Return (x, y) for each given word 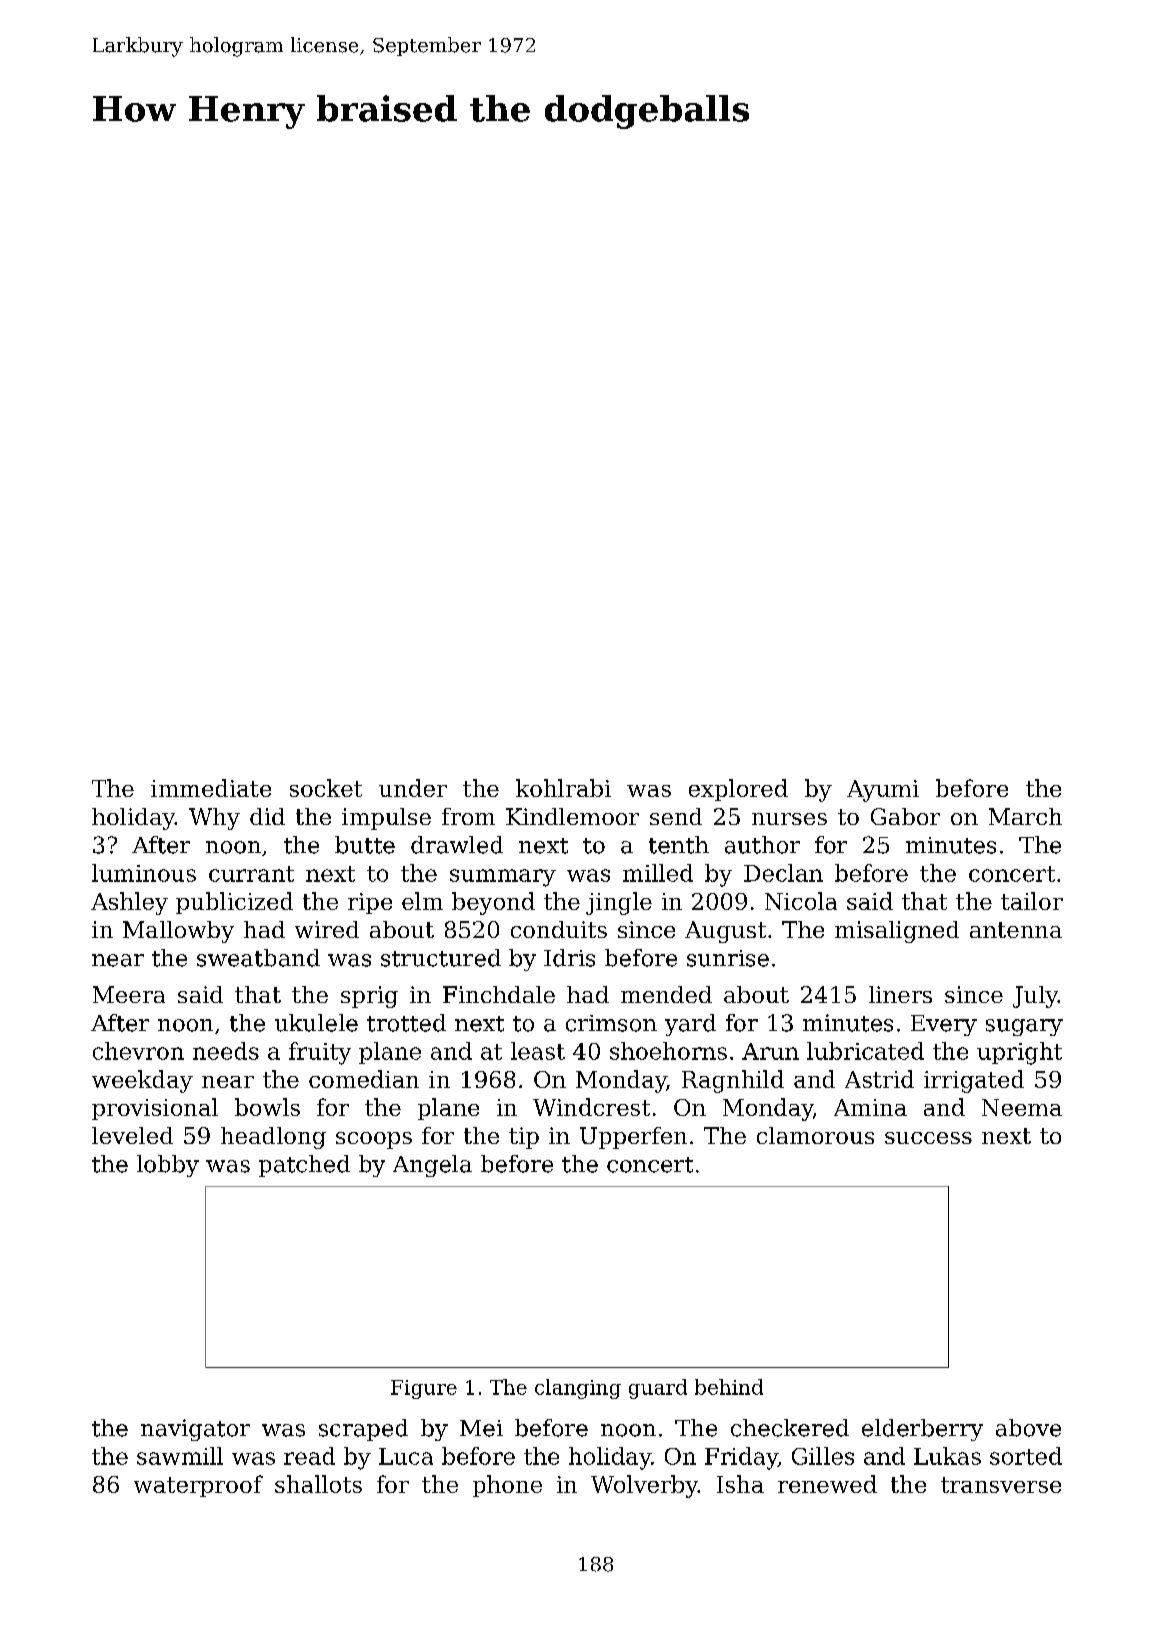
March (1025, 816)
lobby (168, 1166)
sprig (369, 997)
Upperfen (633, 1138)
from (468, 816)
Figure (424, 1389)
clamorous (815, 1135)
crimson (611, 1023)
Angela (432, 1166)
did (267, 816)
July (1035, 997)
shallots (318, 1484)
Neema (1022, 1107)
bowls (267, 1107)
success (928, 1138)
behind (729, 1387)
